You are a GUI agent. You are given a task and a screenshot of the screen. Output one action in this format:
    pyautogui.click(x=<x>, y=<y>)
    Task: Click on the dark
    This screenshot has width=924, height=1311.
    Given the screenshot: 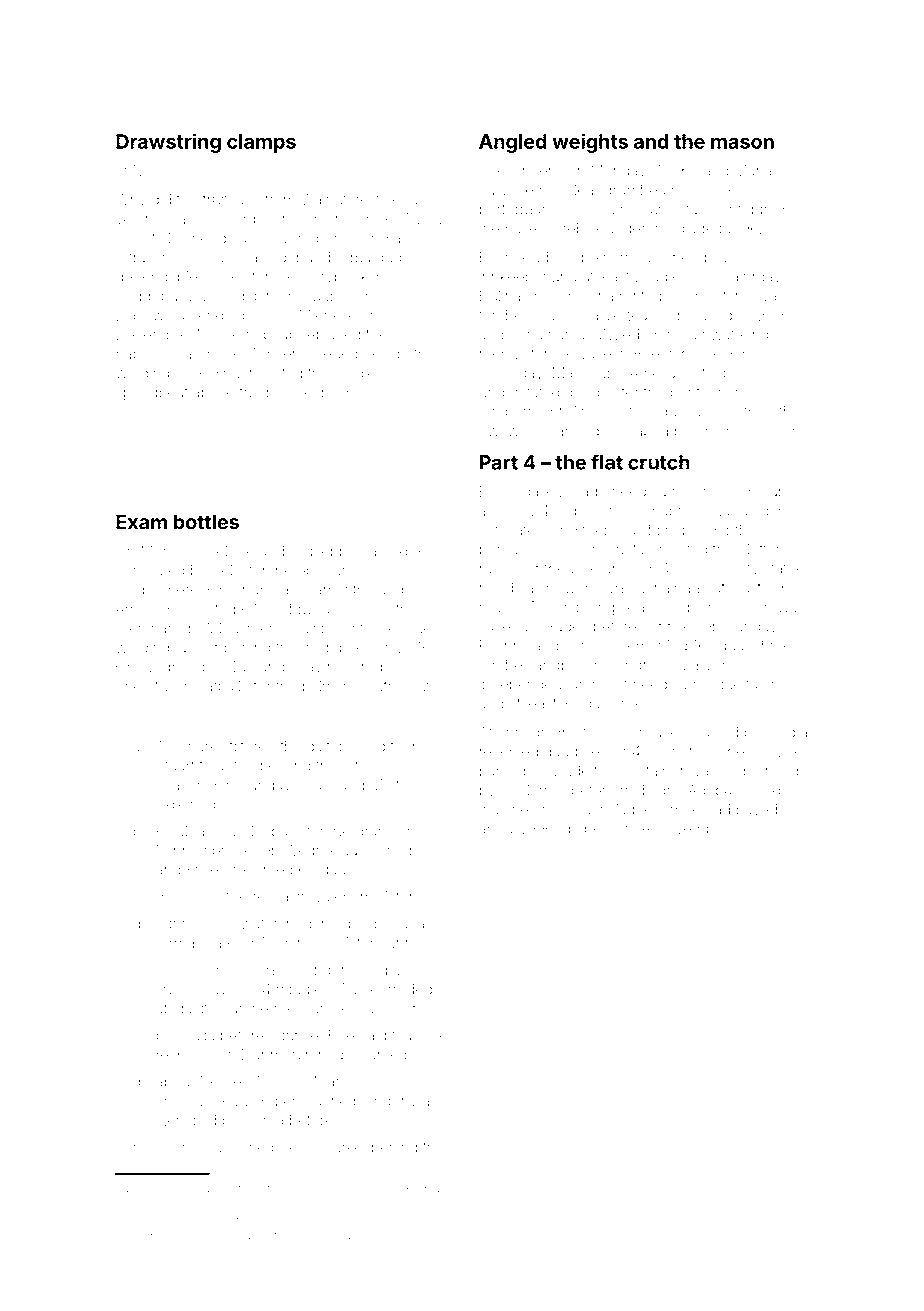 What is the action you would take?
    pyautogui.click(x=537, y=491)
